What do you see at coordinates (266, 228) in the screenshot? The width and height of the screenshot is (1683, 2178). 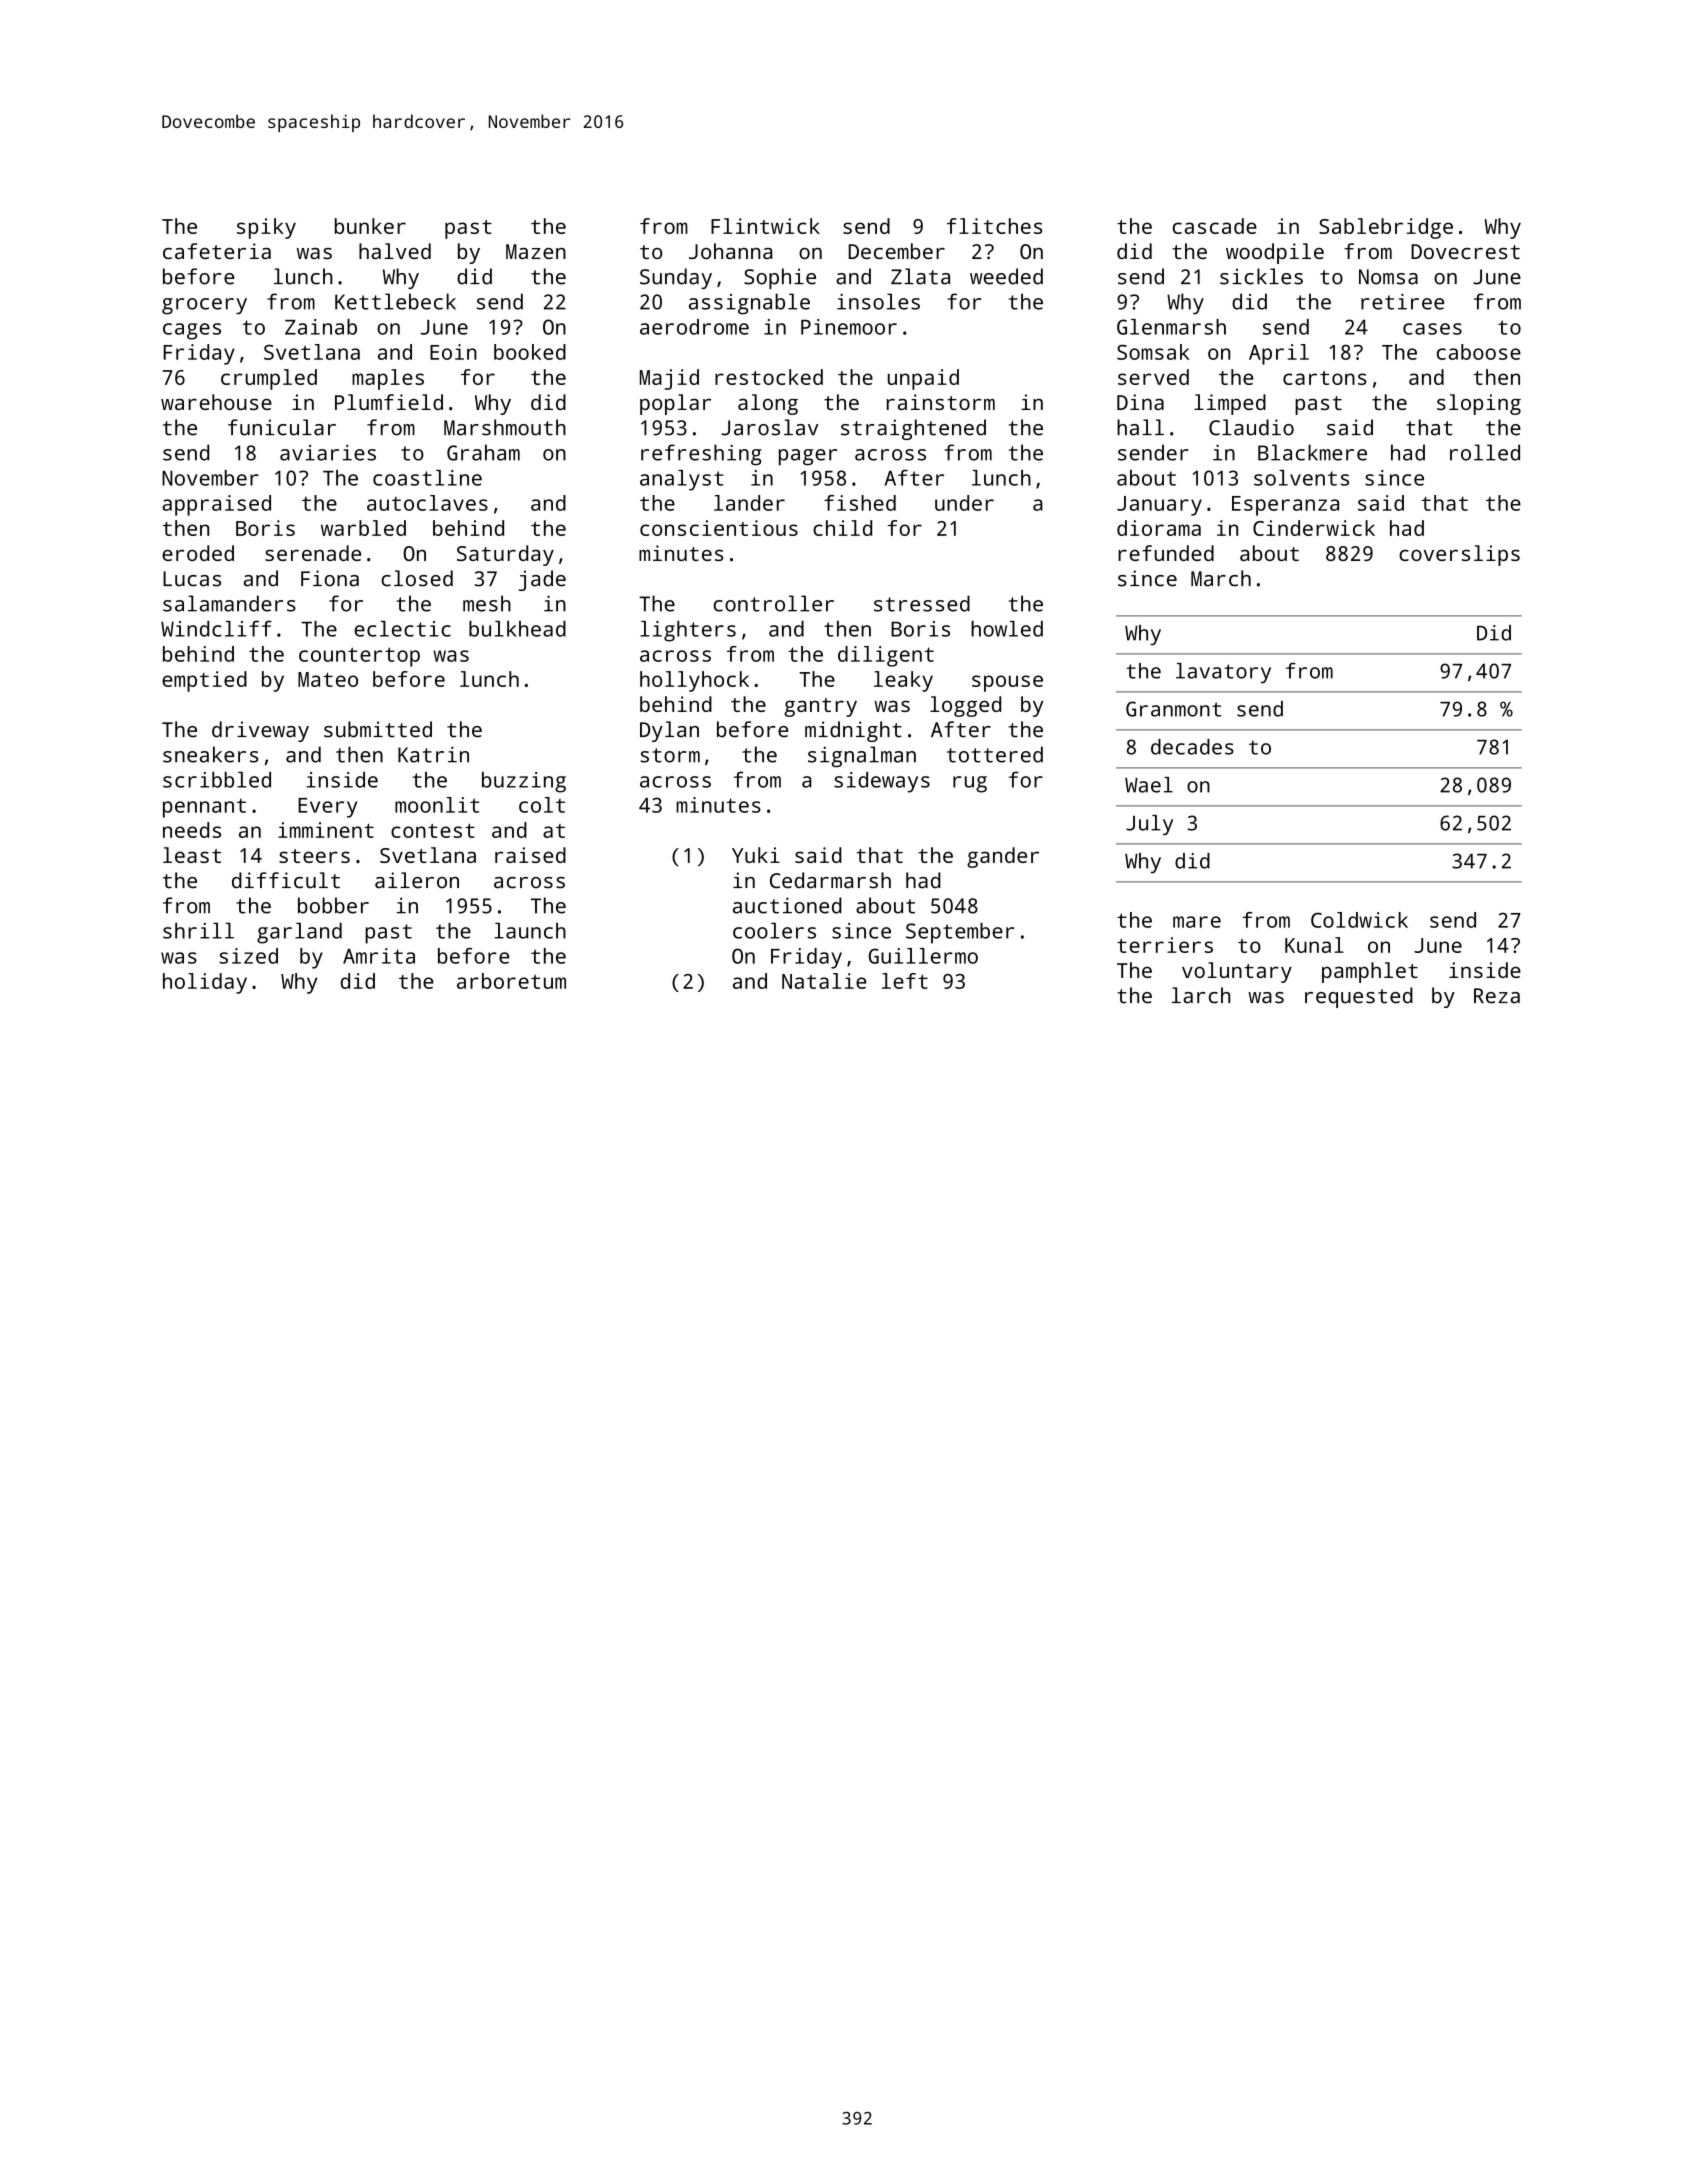 I see `spiky` at bounding box center [266, 228].
